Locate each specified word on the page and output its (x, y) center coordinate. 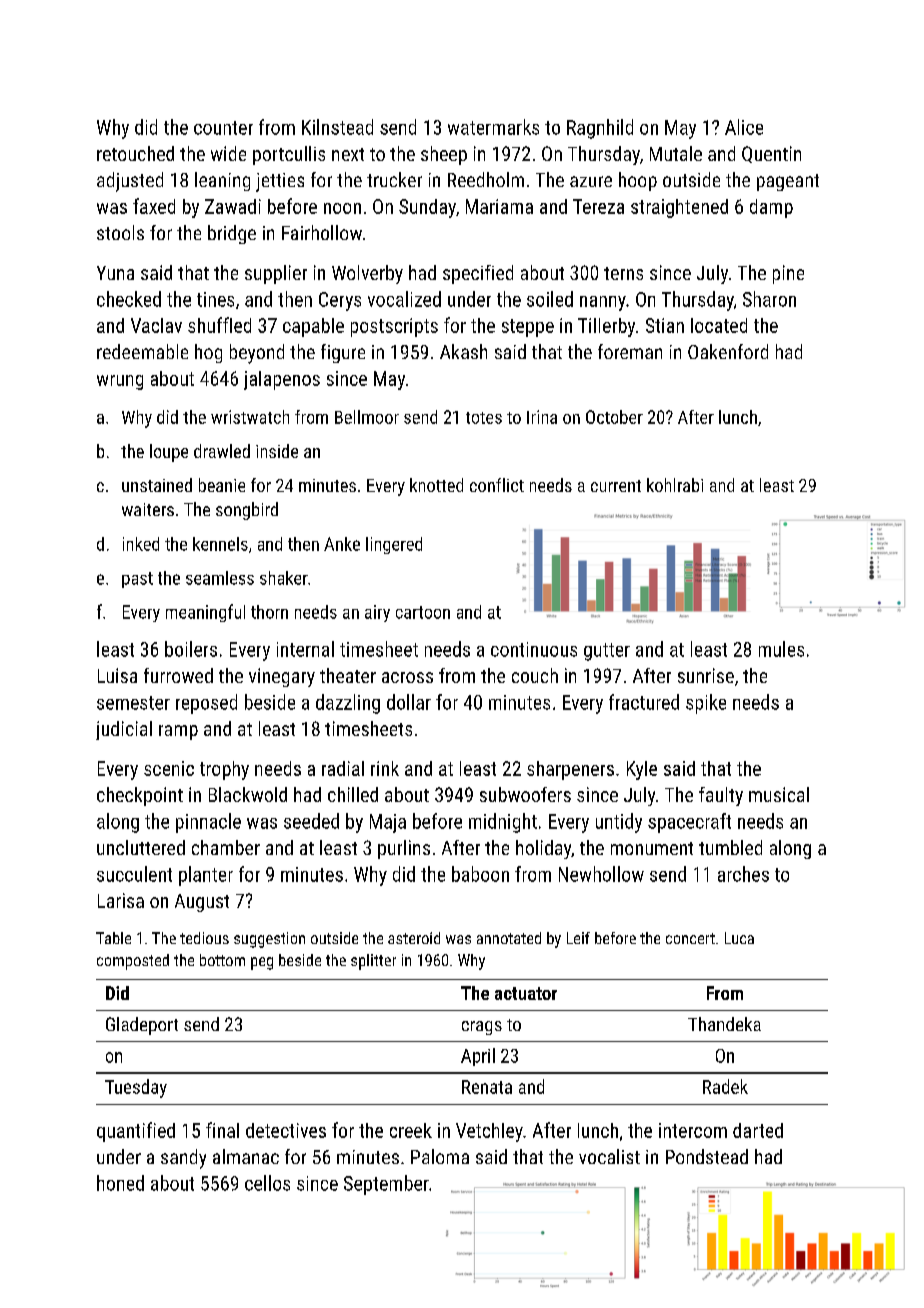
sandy (183, 1159)
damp (771, 208)
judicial (124, 730)
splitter (373, 962)
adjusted (130, 182)
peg (262, 963)
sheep (444, 155)
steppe (528, 328)
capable (313, 327)
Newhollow (601, 874)
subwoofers (525, 794)
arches (743, 874)
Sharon (769, 299)
